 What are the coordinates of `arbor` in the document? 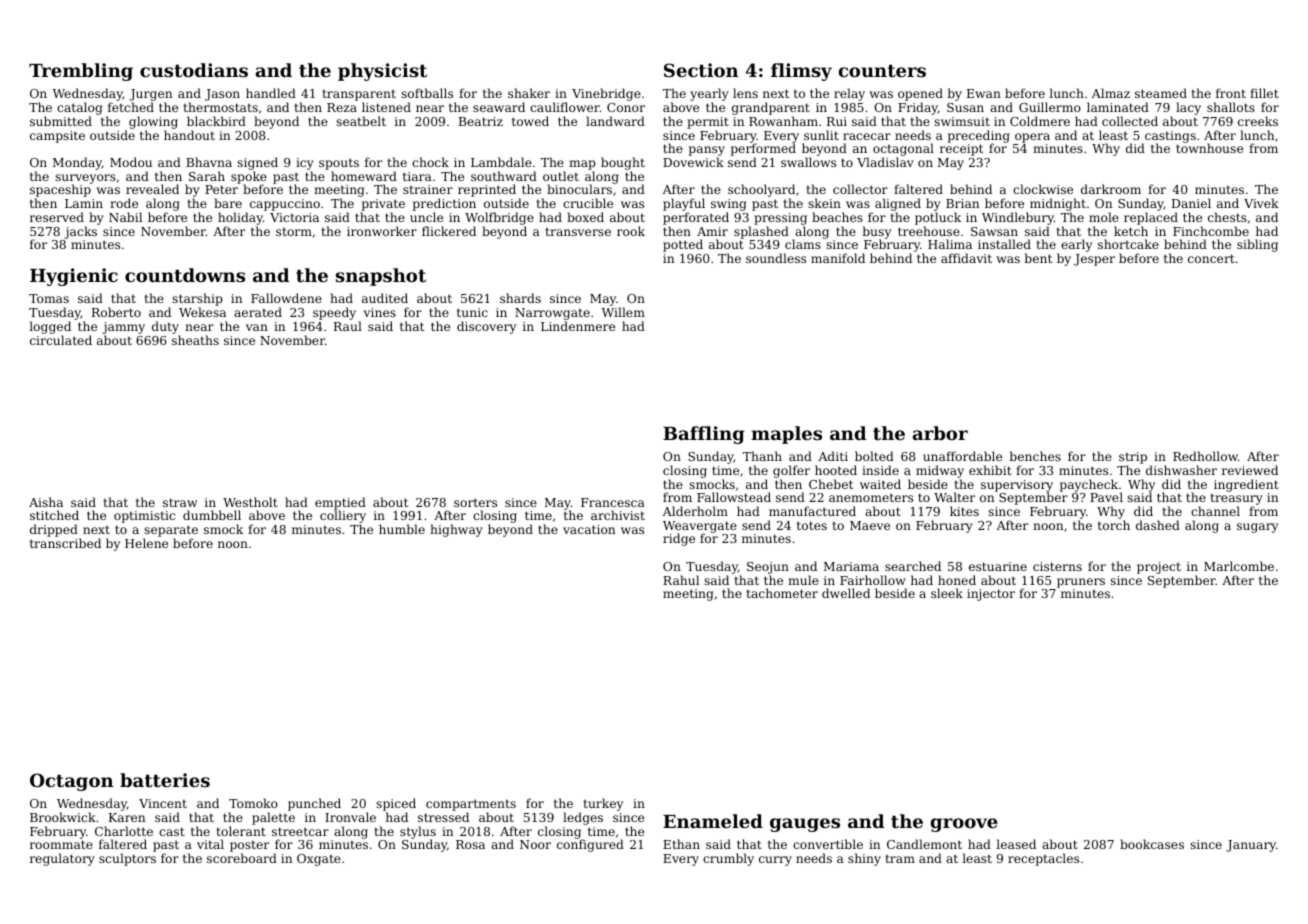 It's located at (940, 433).
